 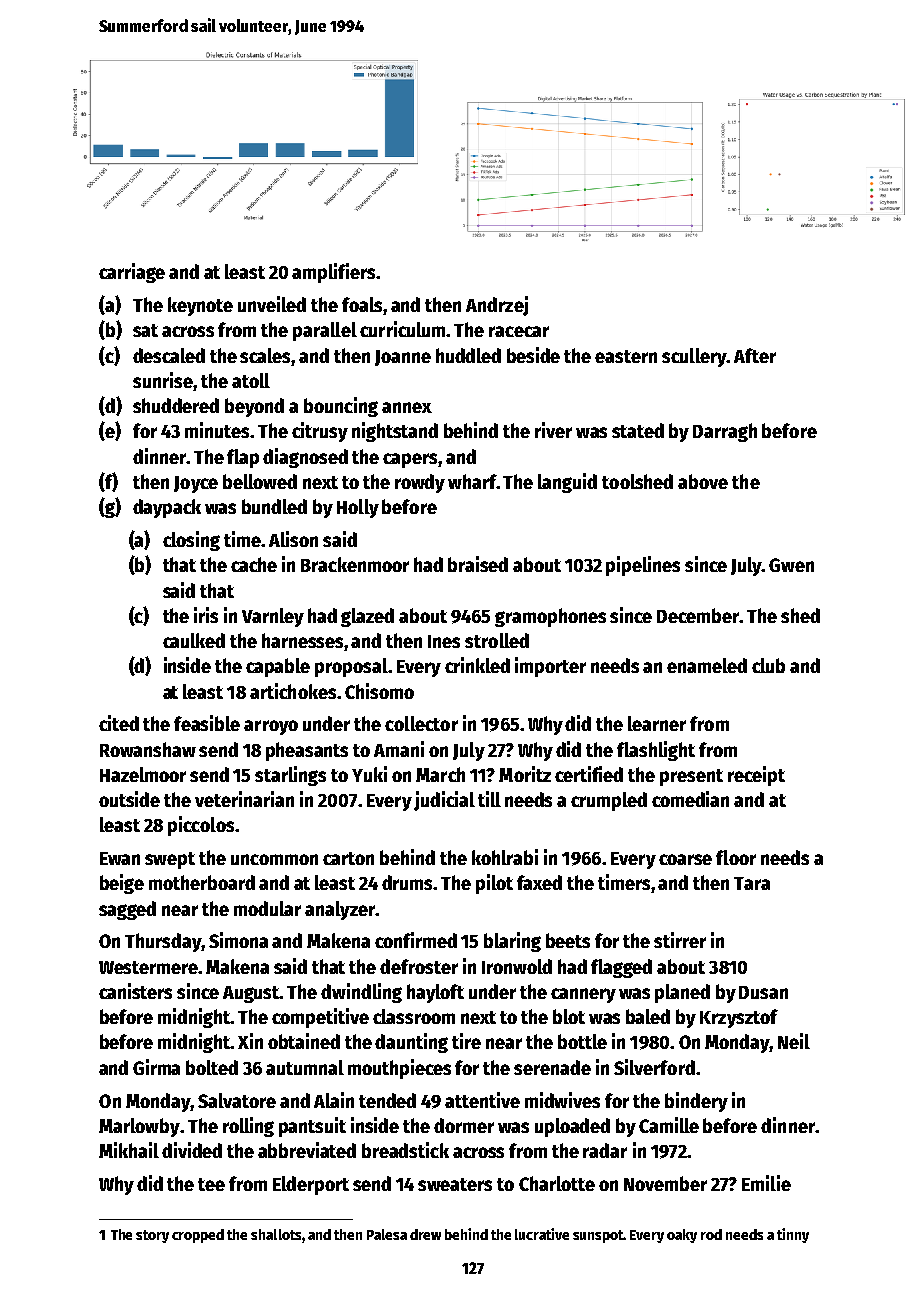 I want to click on minutes, so click(x=217, y=430).
